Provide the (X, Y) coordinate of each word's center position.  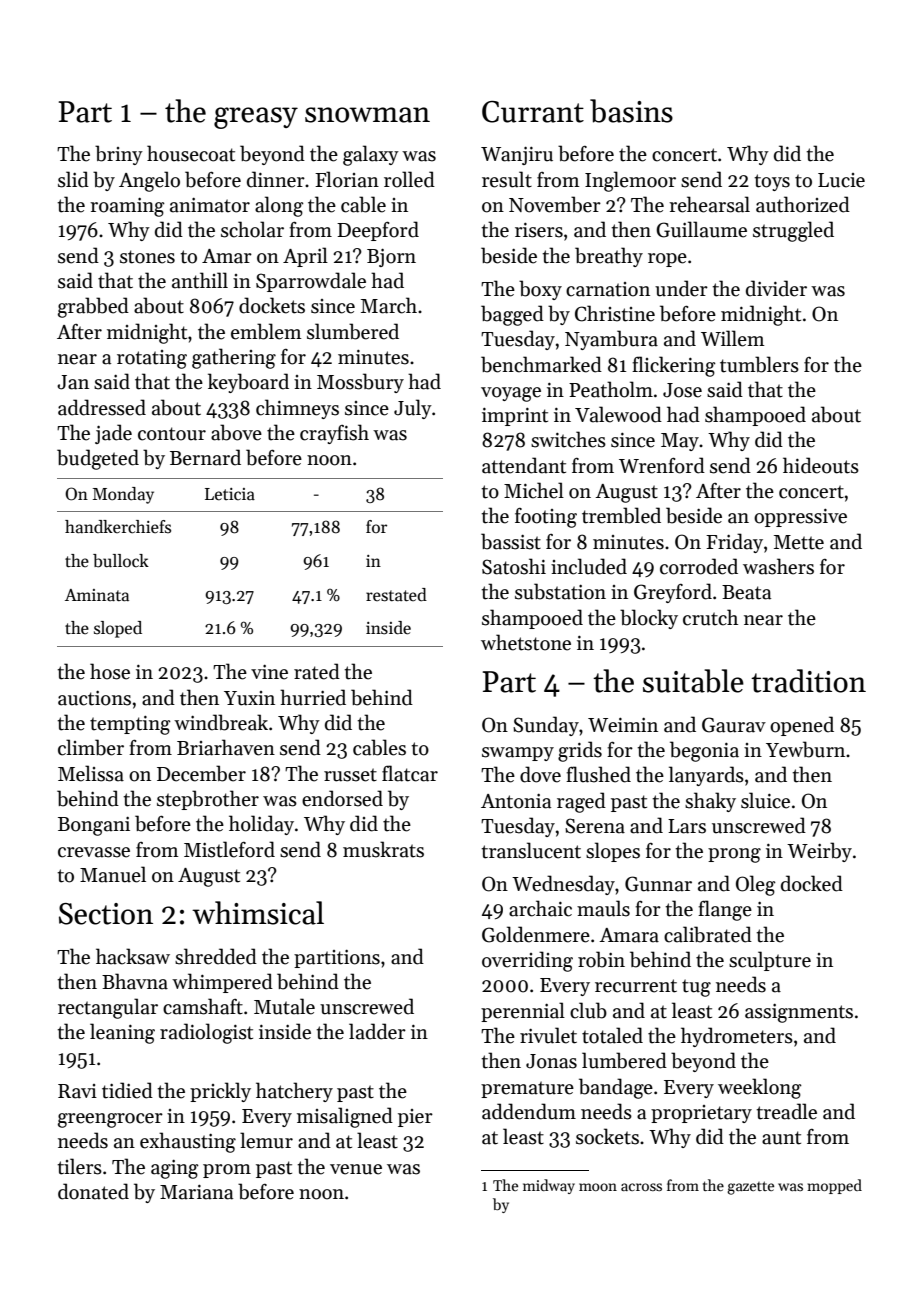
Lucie (841, 180)
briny (119, 155)
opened (802, 726)
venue (356, 1169)
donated (93, 1191)
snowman (367, 115)
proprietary (701, 1114)
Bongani (94, 826)
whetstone (526, 642)
